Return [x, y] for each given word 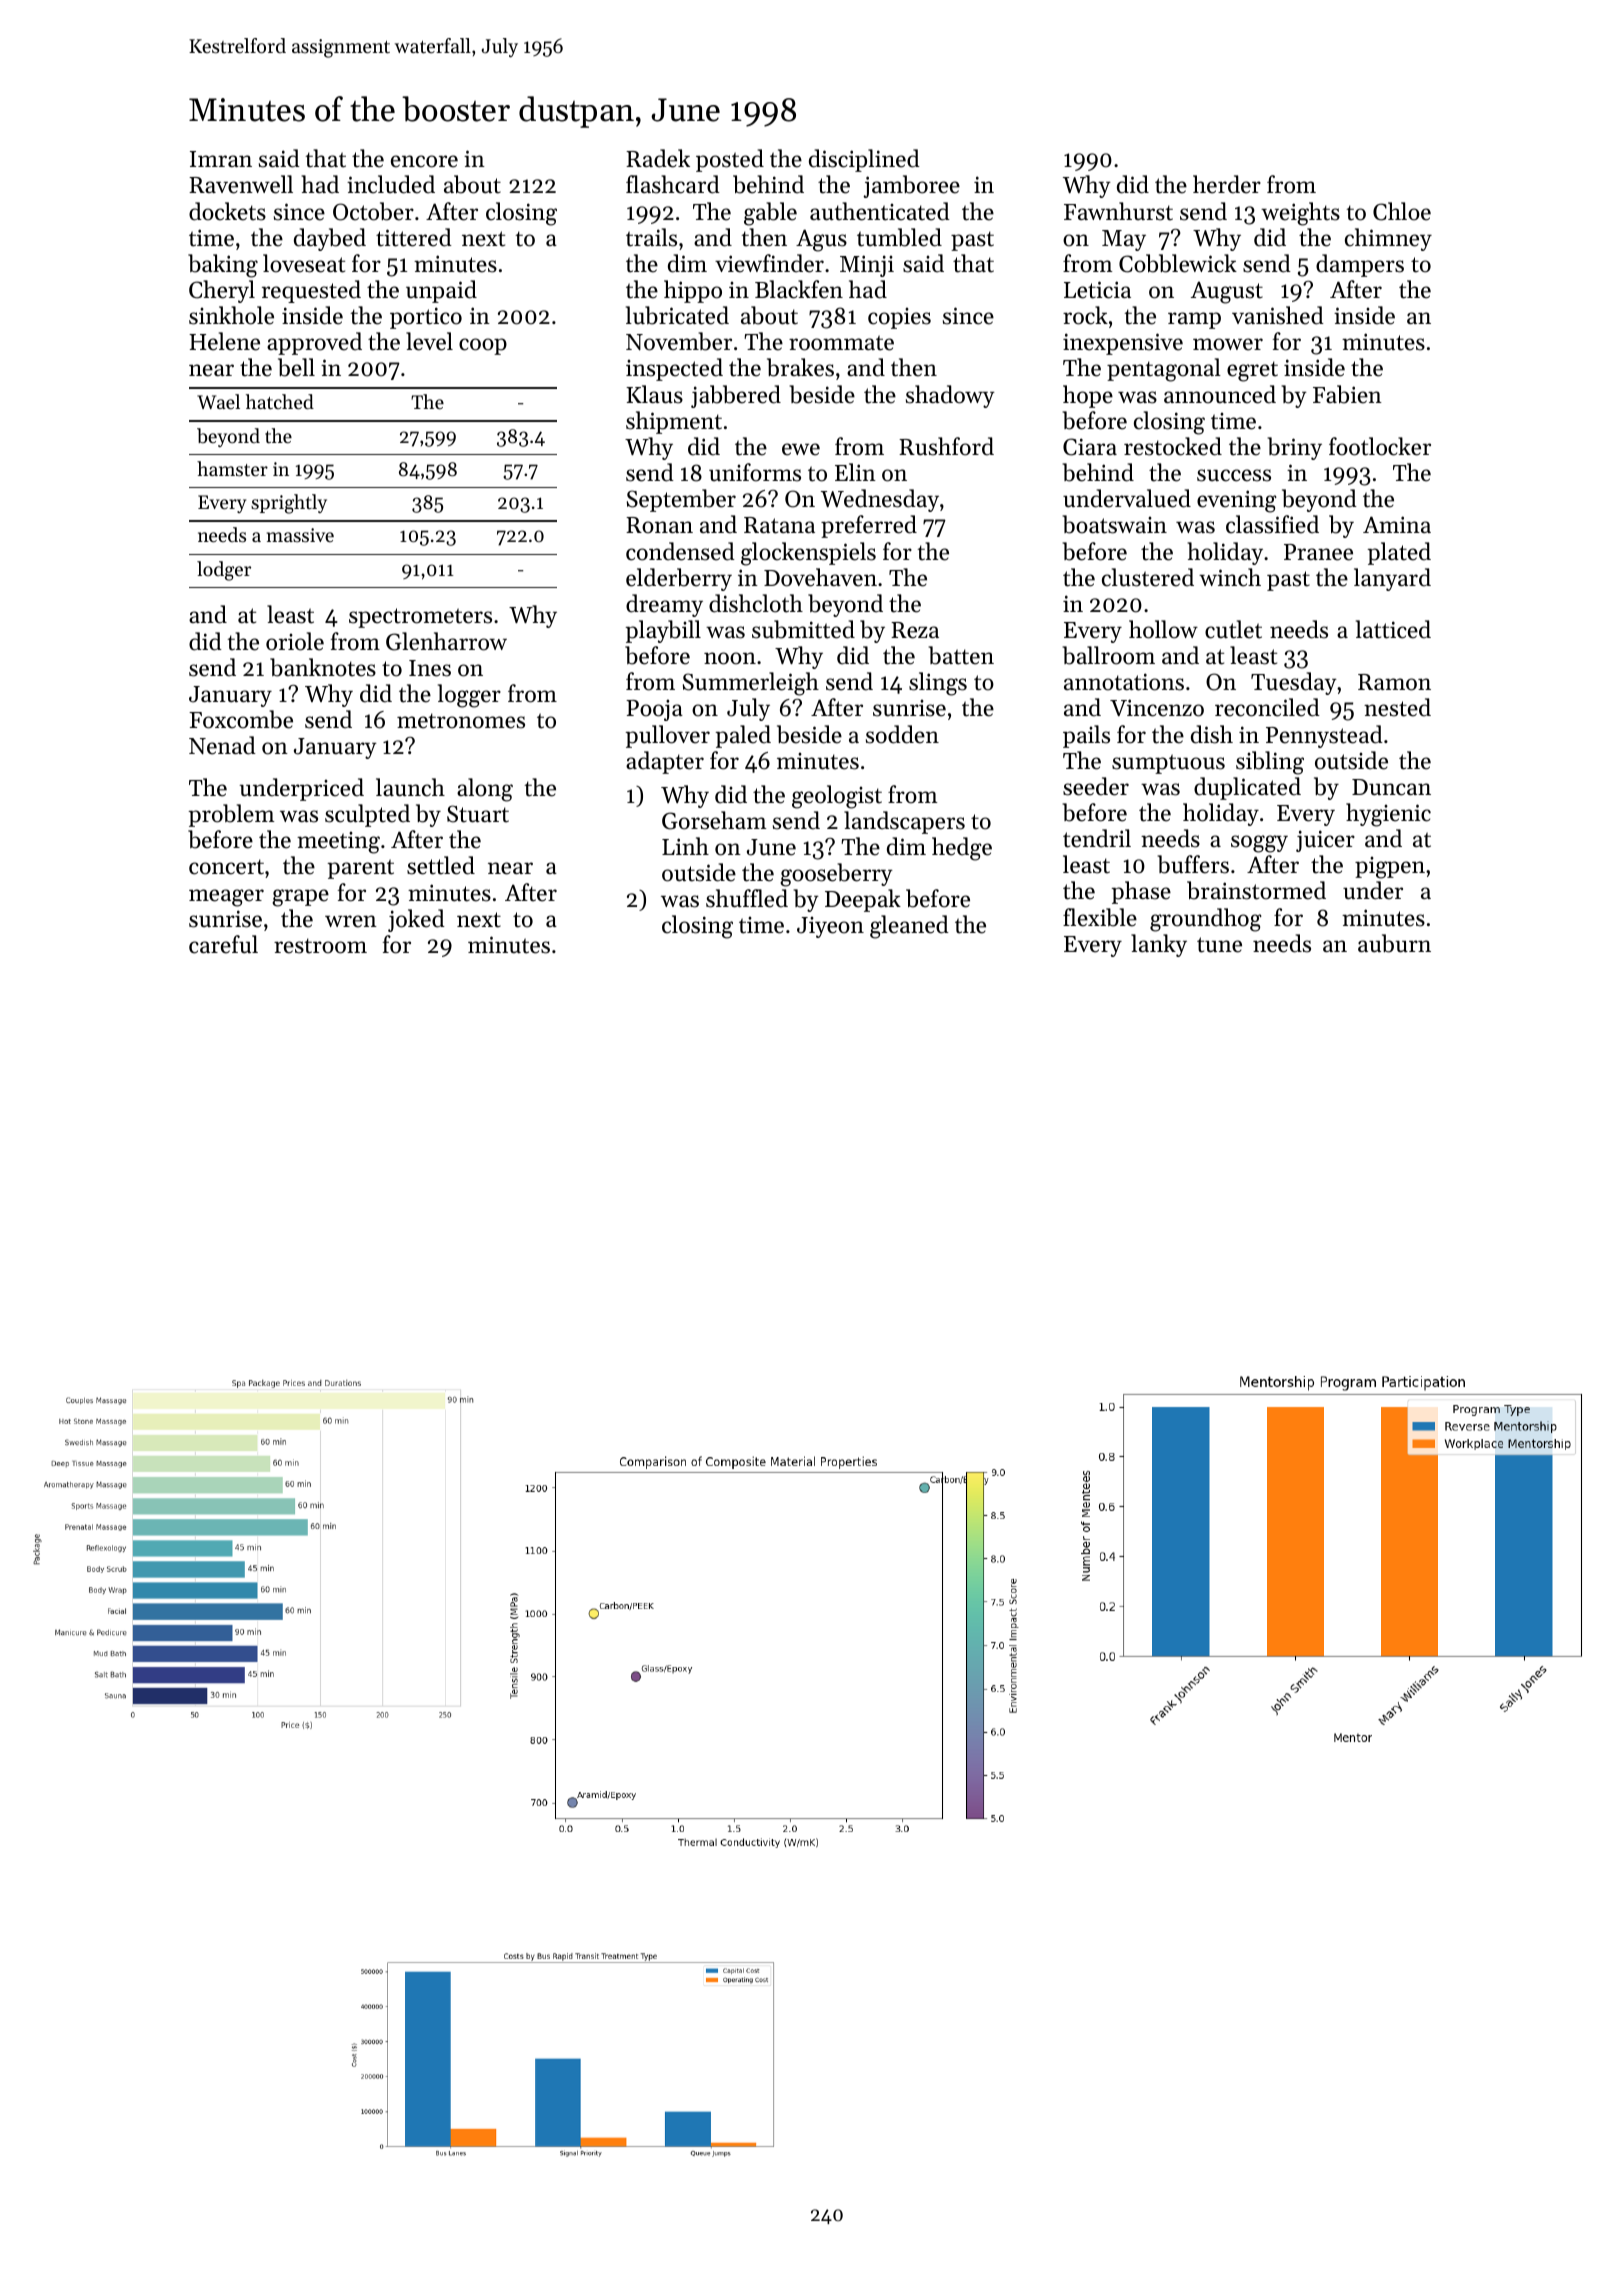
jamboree [911, 186]
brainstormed [1256, 890]
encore [424, 161]
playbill [663, 631]
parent [360, 869]
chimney [1388, 239]
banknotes [323, 667]
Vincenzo [1157, 708]
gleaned [909, 927]
